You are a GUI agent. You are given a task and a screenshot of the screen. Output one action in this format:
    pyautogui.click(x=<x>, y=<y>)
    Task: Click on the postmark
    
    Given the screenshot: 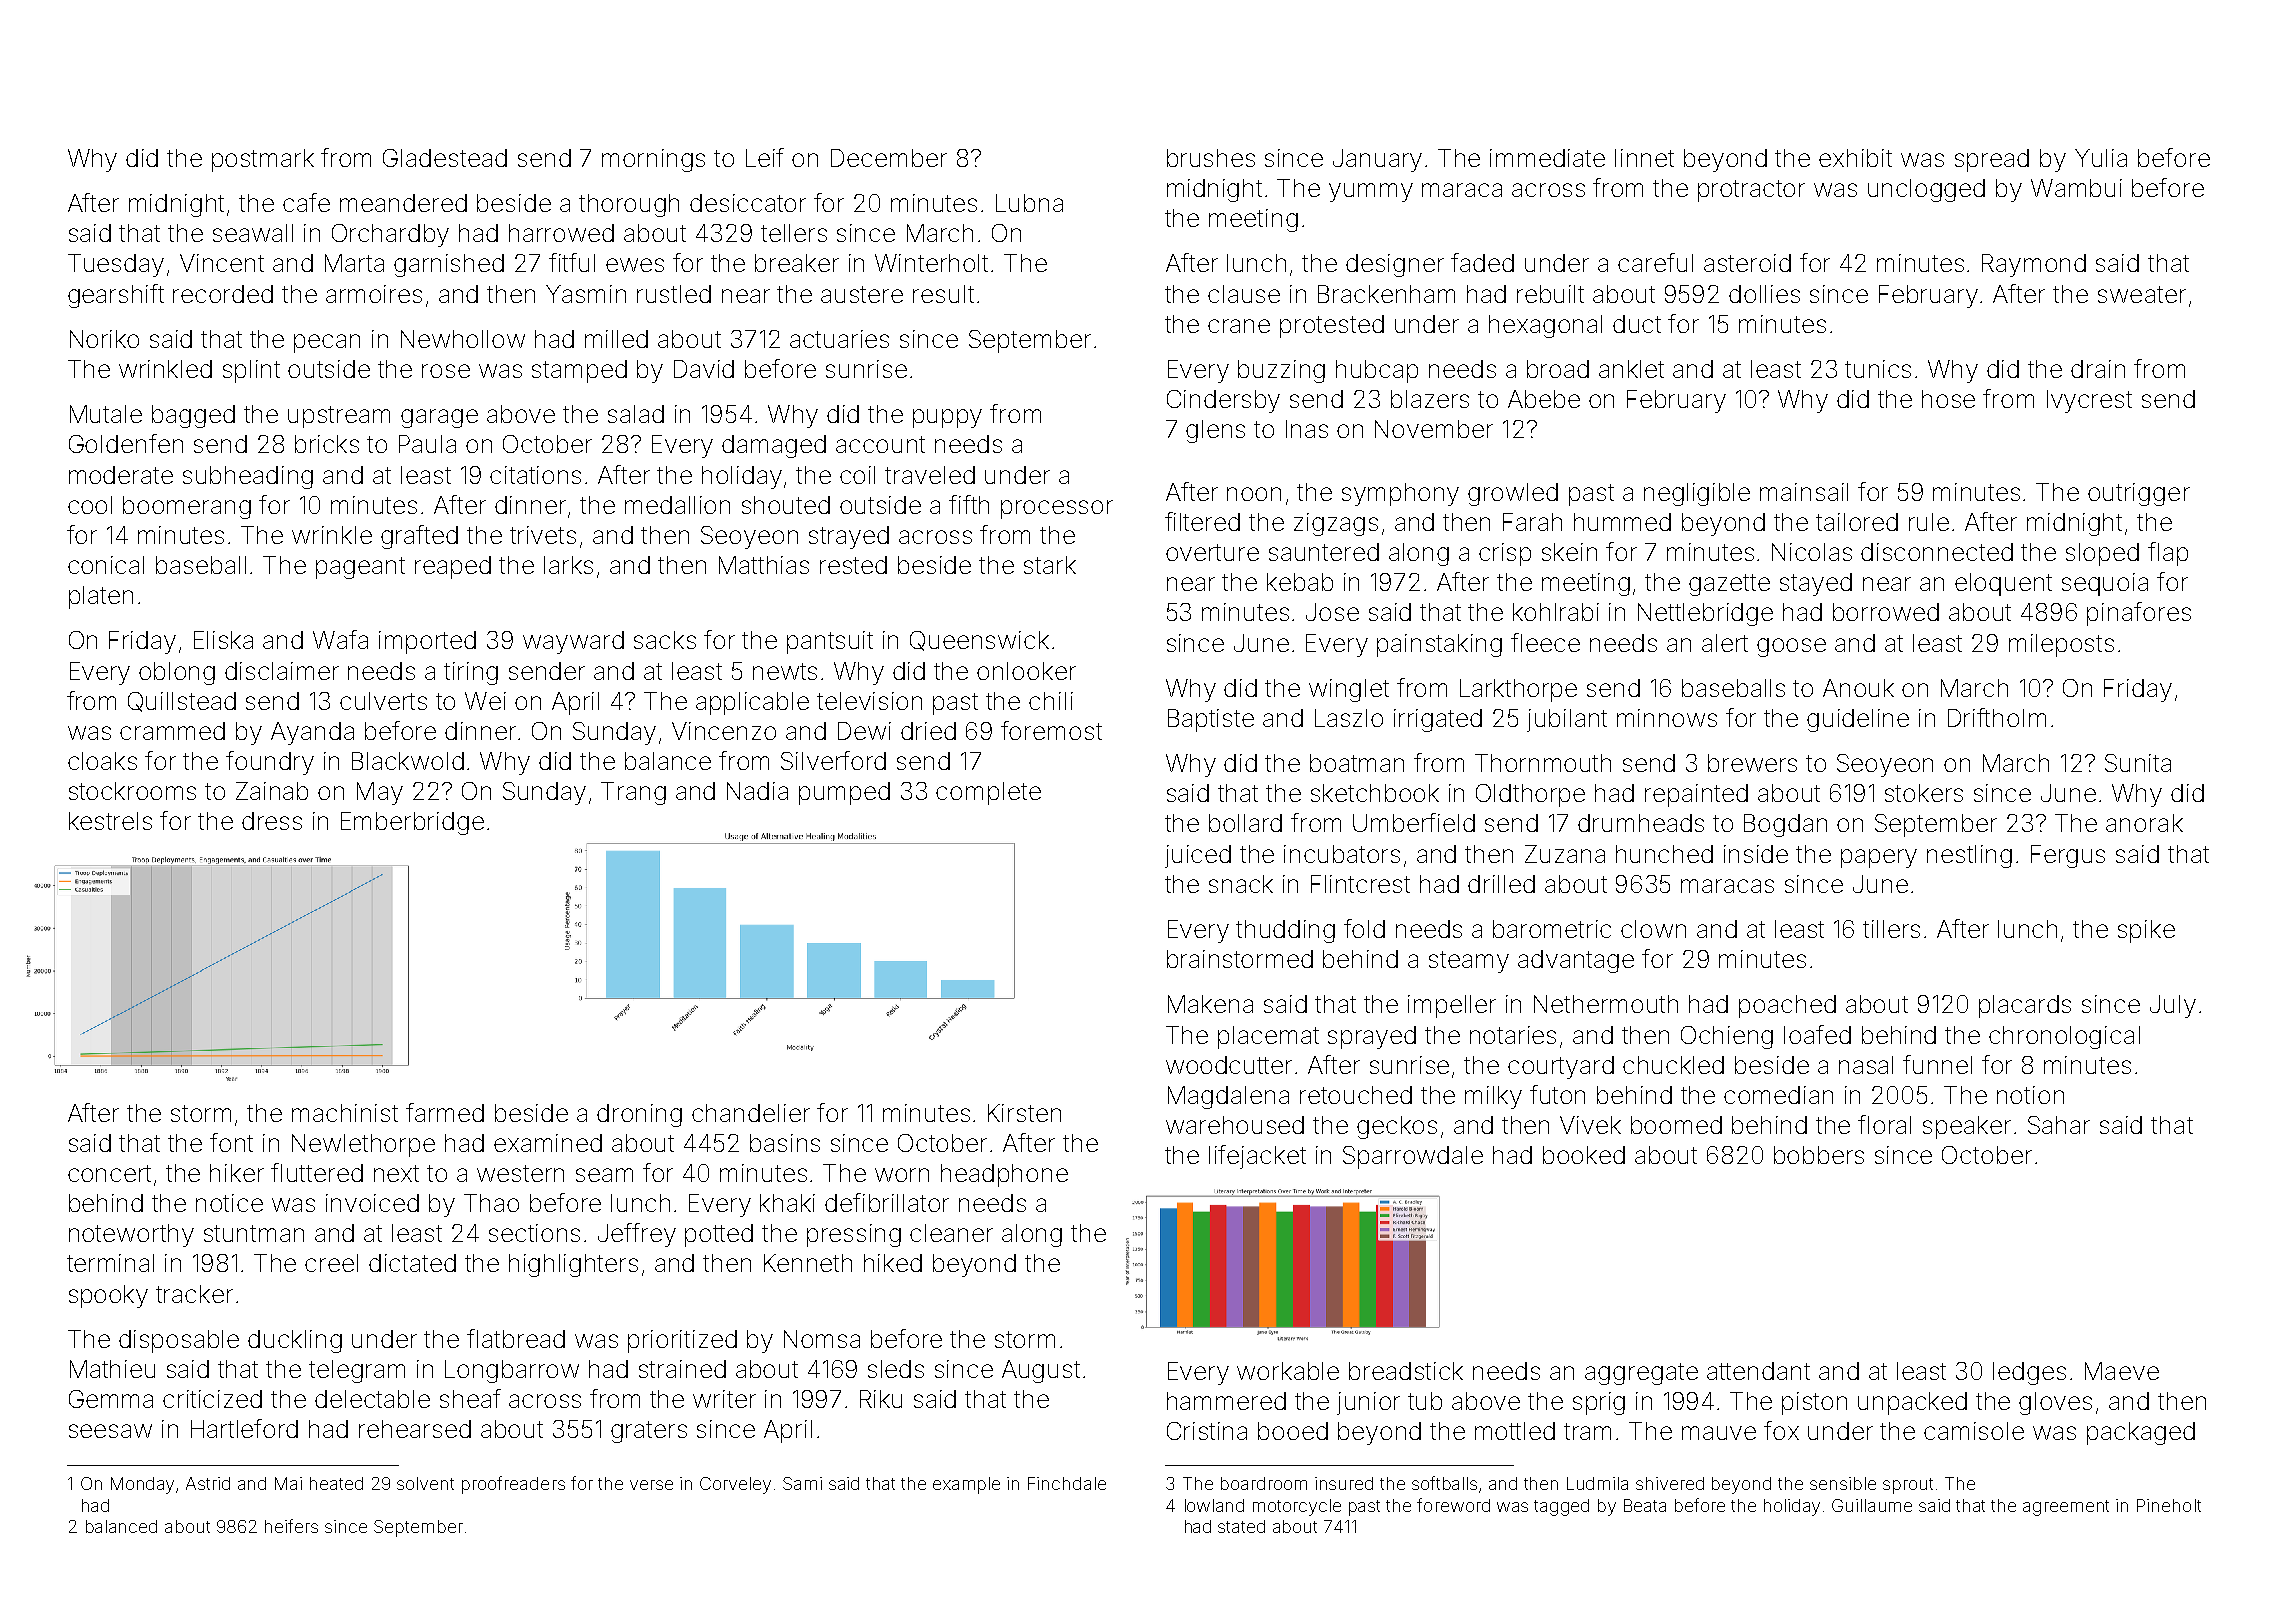 What is the action you would take?
    pyautogui.click(x=263, y=160)
